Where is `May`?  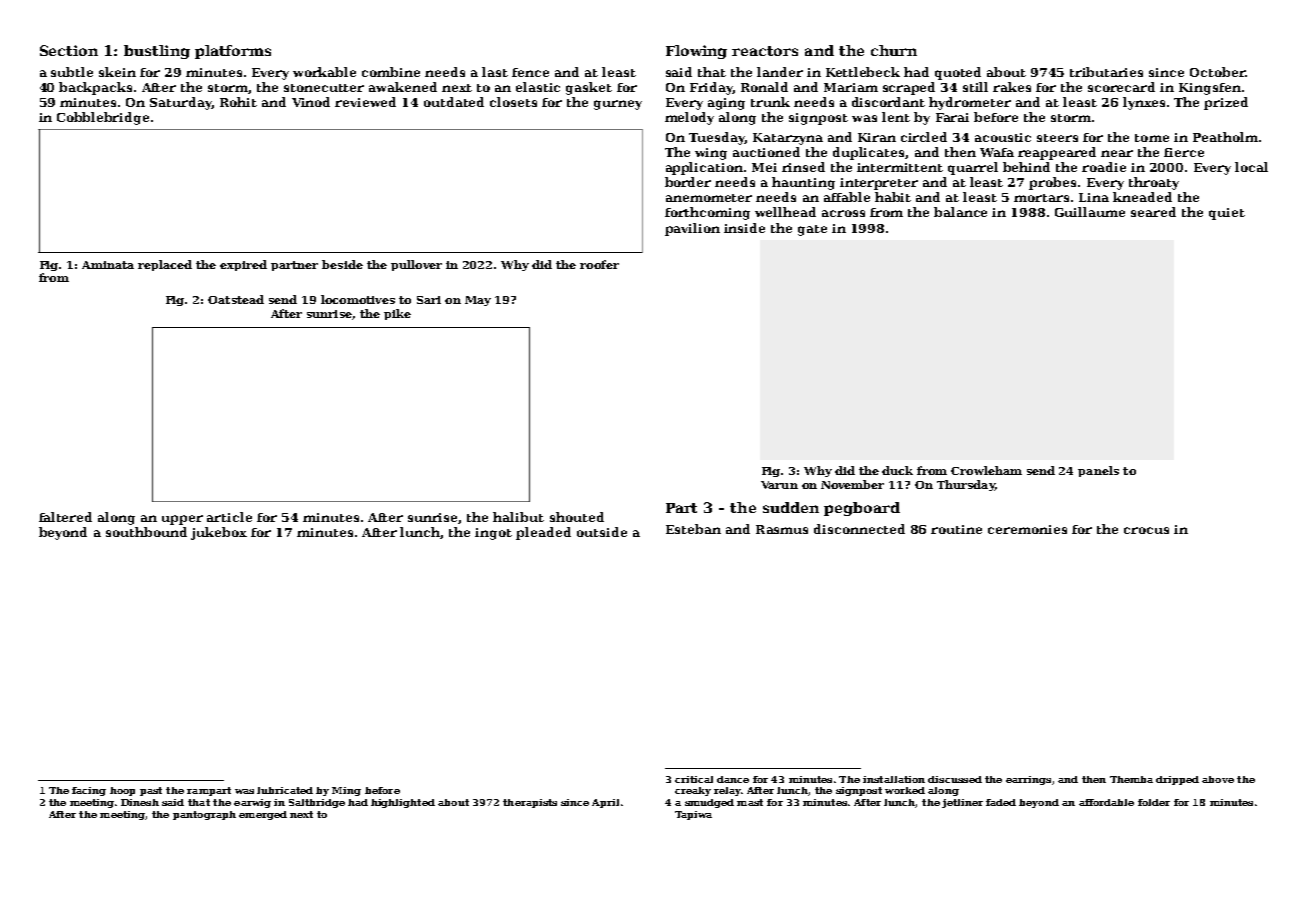
May is located at coordinates (478, 301).
